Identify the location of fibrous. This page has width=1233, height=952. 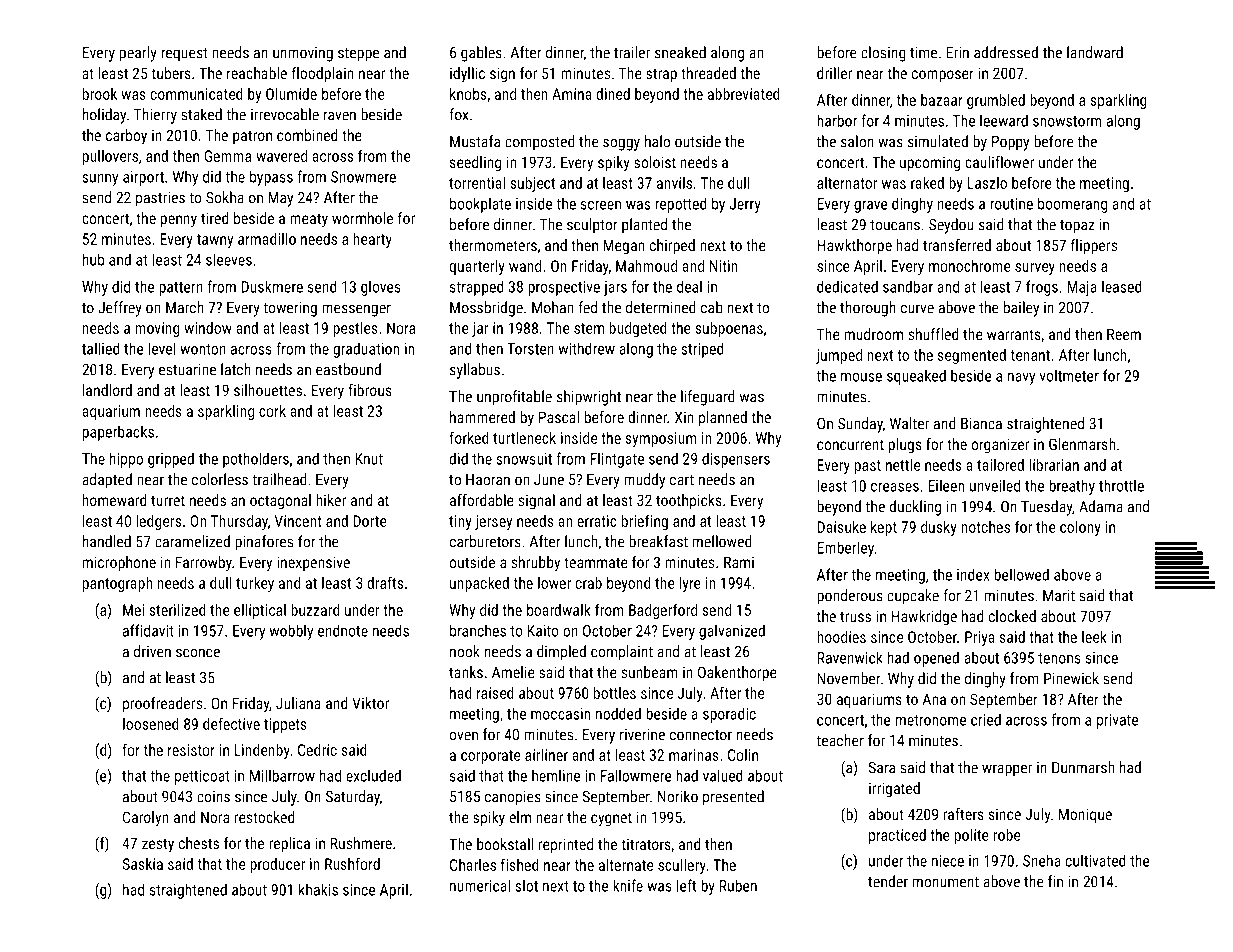
(370, 390).
